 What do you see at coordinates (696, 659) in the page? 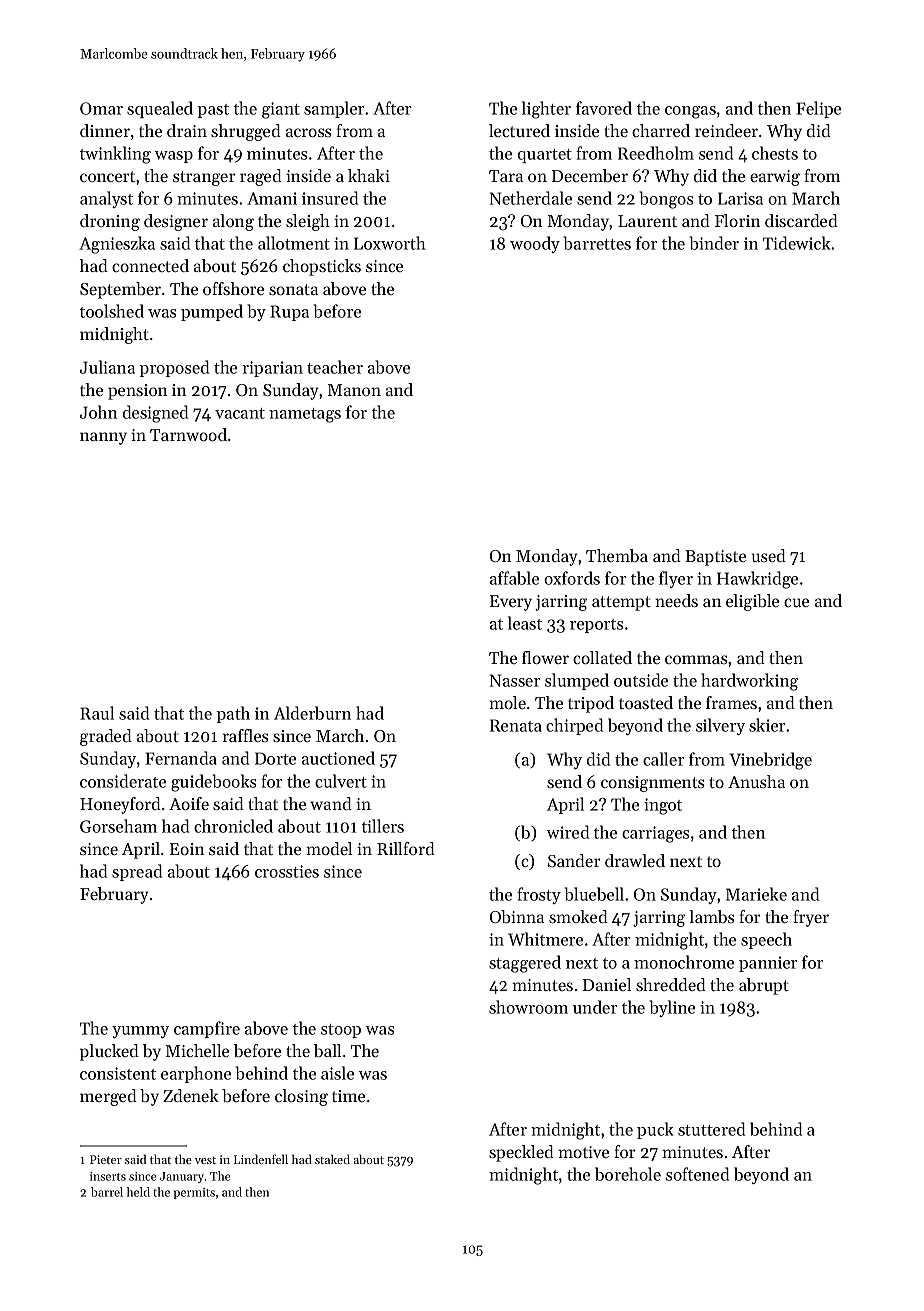
I see `commas` at bounding box center [696, 659].
